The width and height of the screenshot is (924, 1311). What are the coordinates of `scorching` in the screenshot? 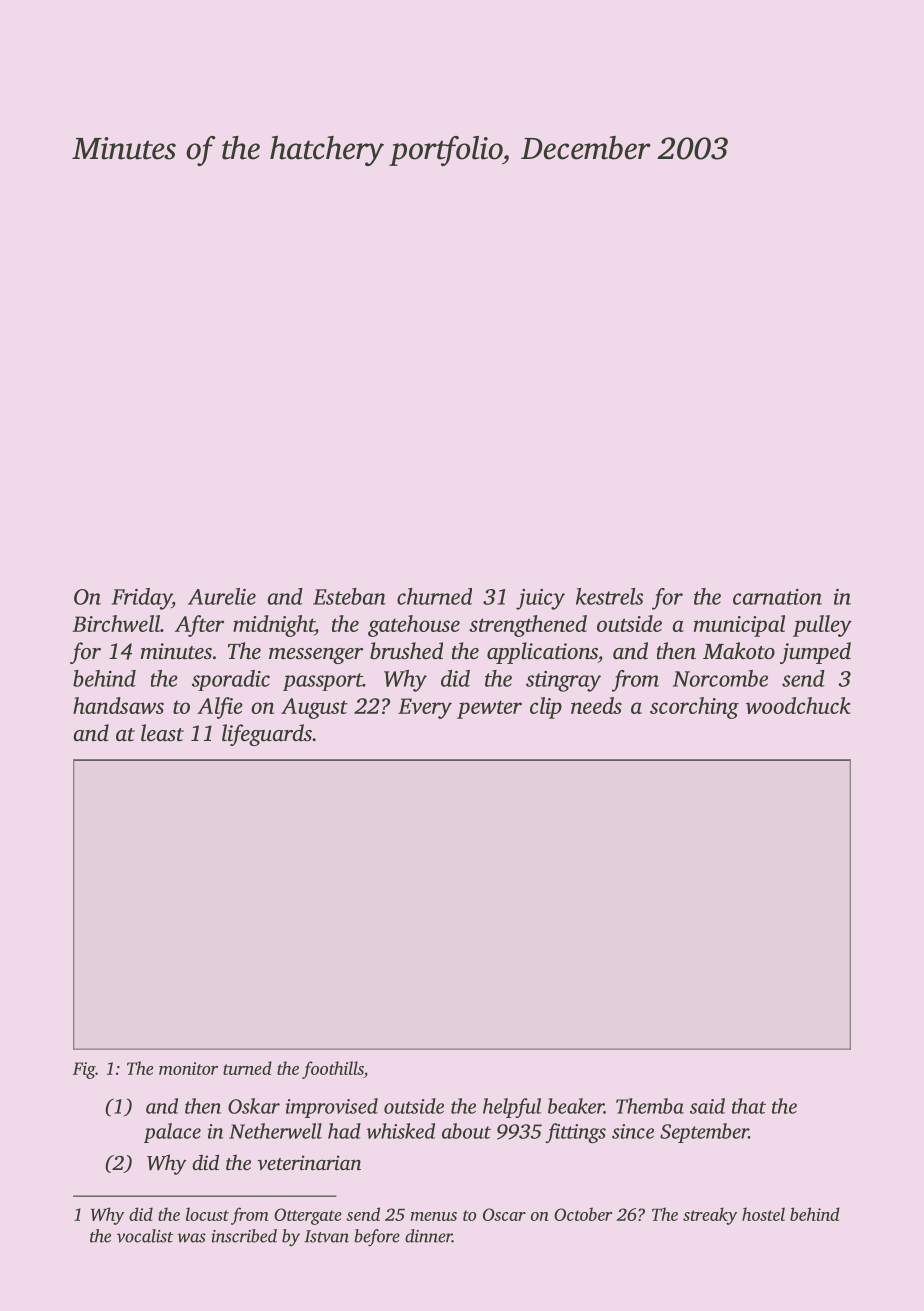 It's located at (694, 708).
